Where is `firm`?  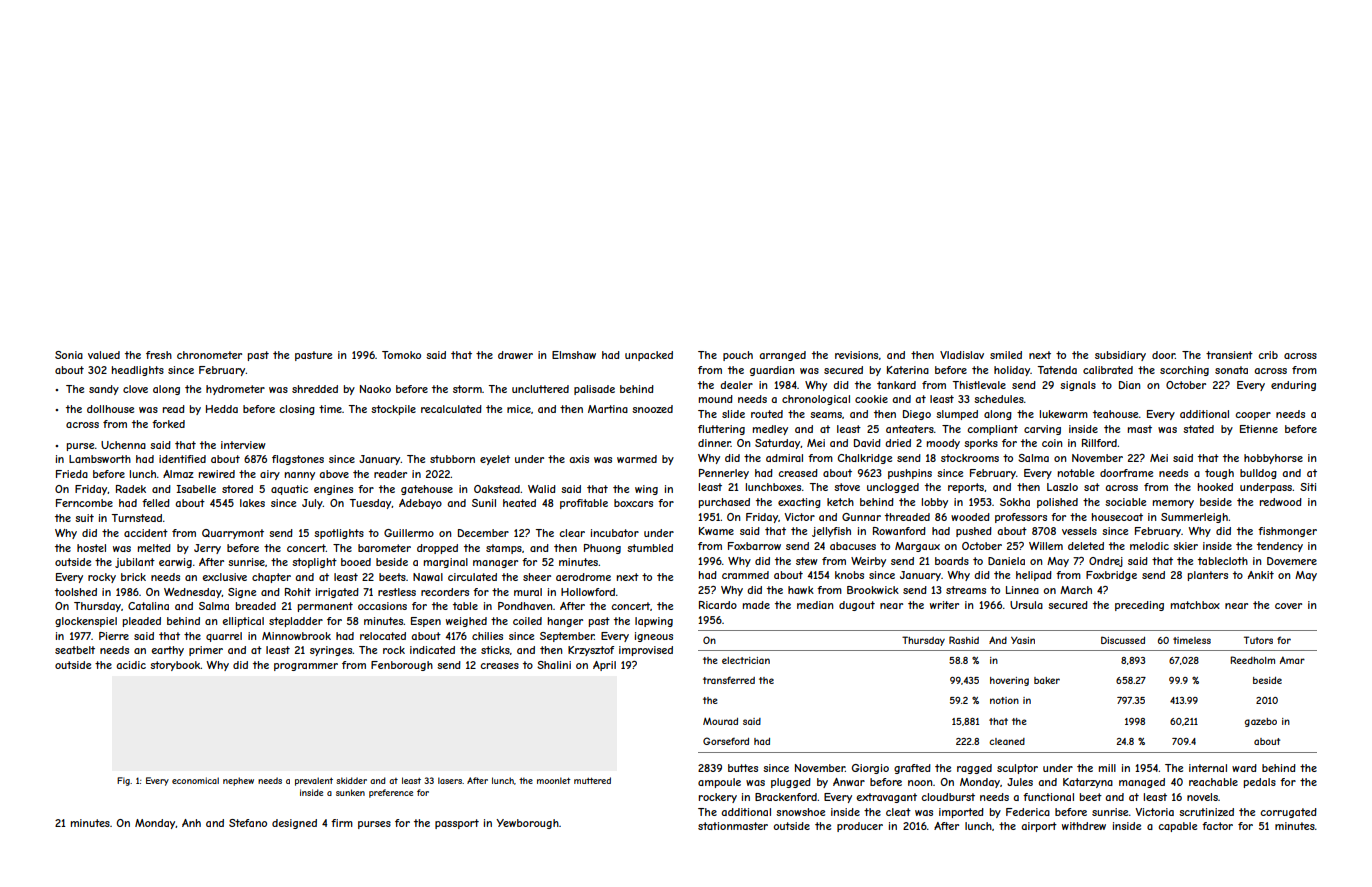
firm is located at coordinates (342, 823).
